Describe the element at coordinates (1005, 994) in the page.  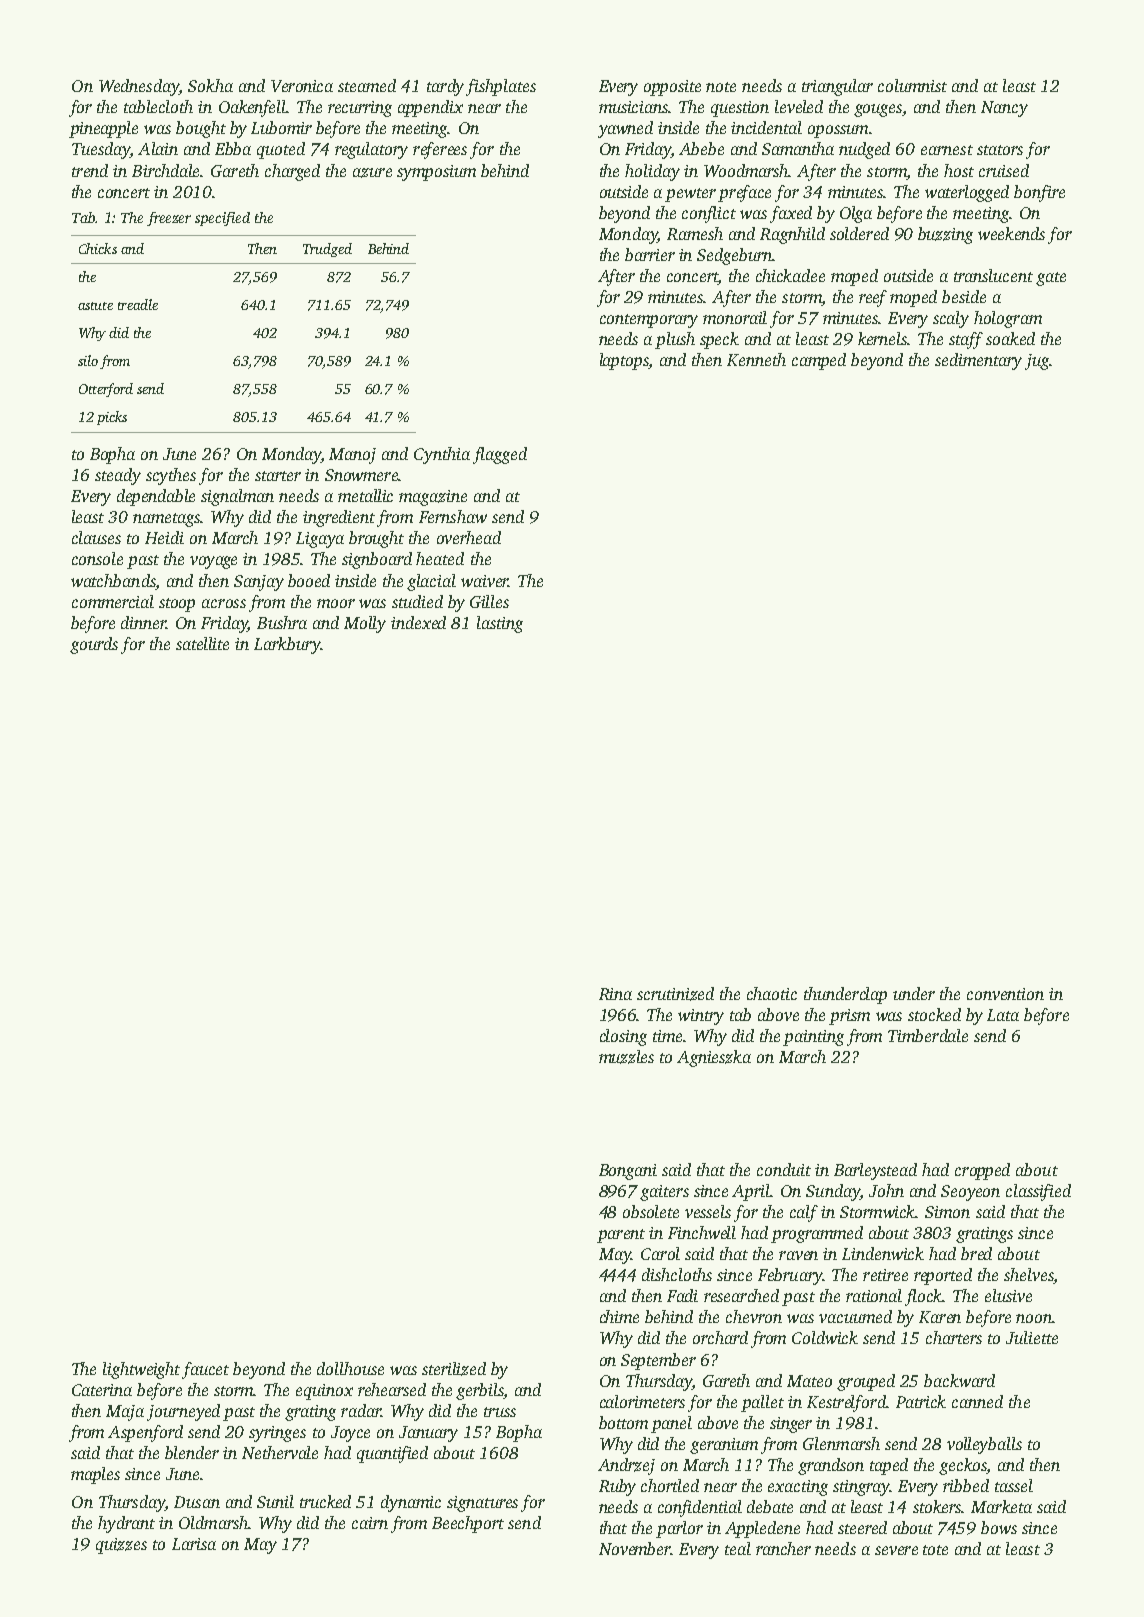
I see `convention` at that location.
